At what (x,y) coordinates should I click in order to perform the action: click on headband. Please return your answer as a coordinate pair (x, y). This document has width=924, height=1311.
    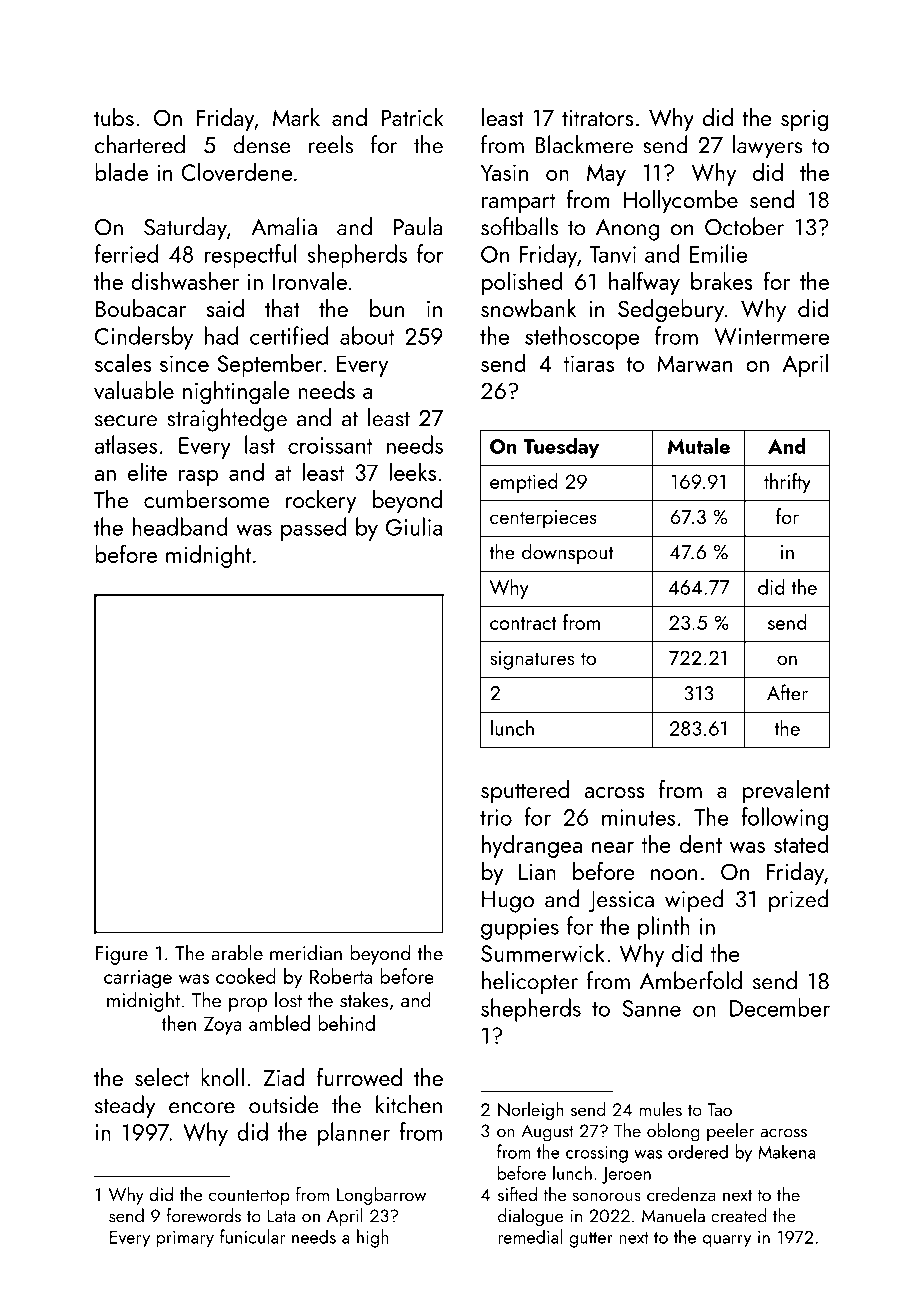
    Looking at the image, I should click on (180, 526).
